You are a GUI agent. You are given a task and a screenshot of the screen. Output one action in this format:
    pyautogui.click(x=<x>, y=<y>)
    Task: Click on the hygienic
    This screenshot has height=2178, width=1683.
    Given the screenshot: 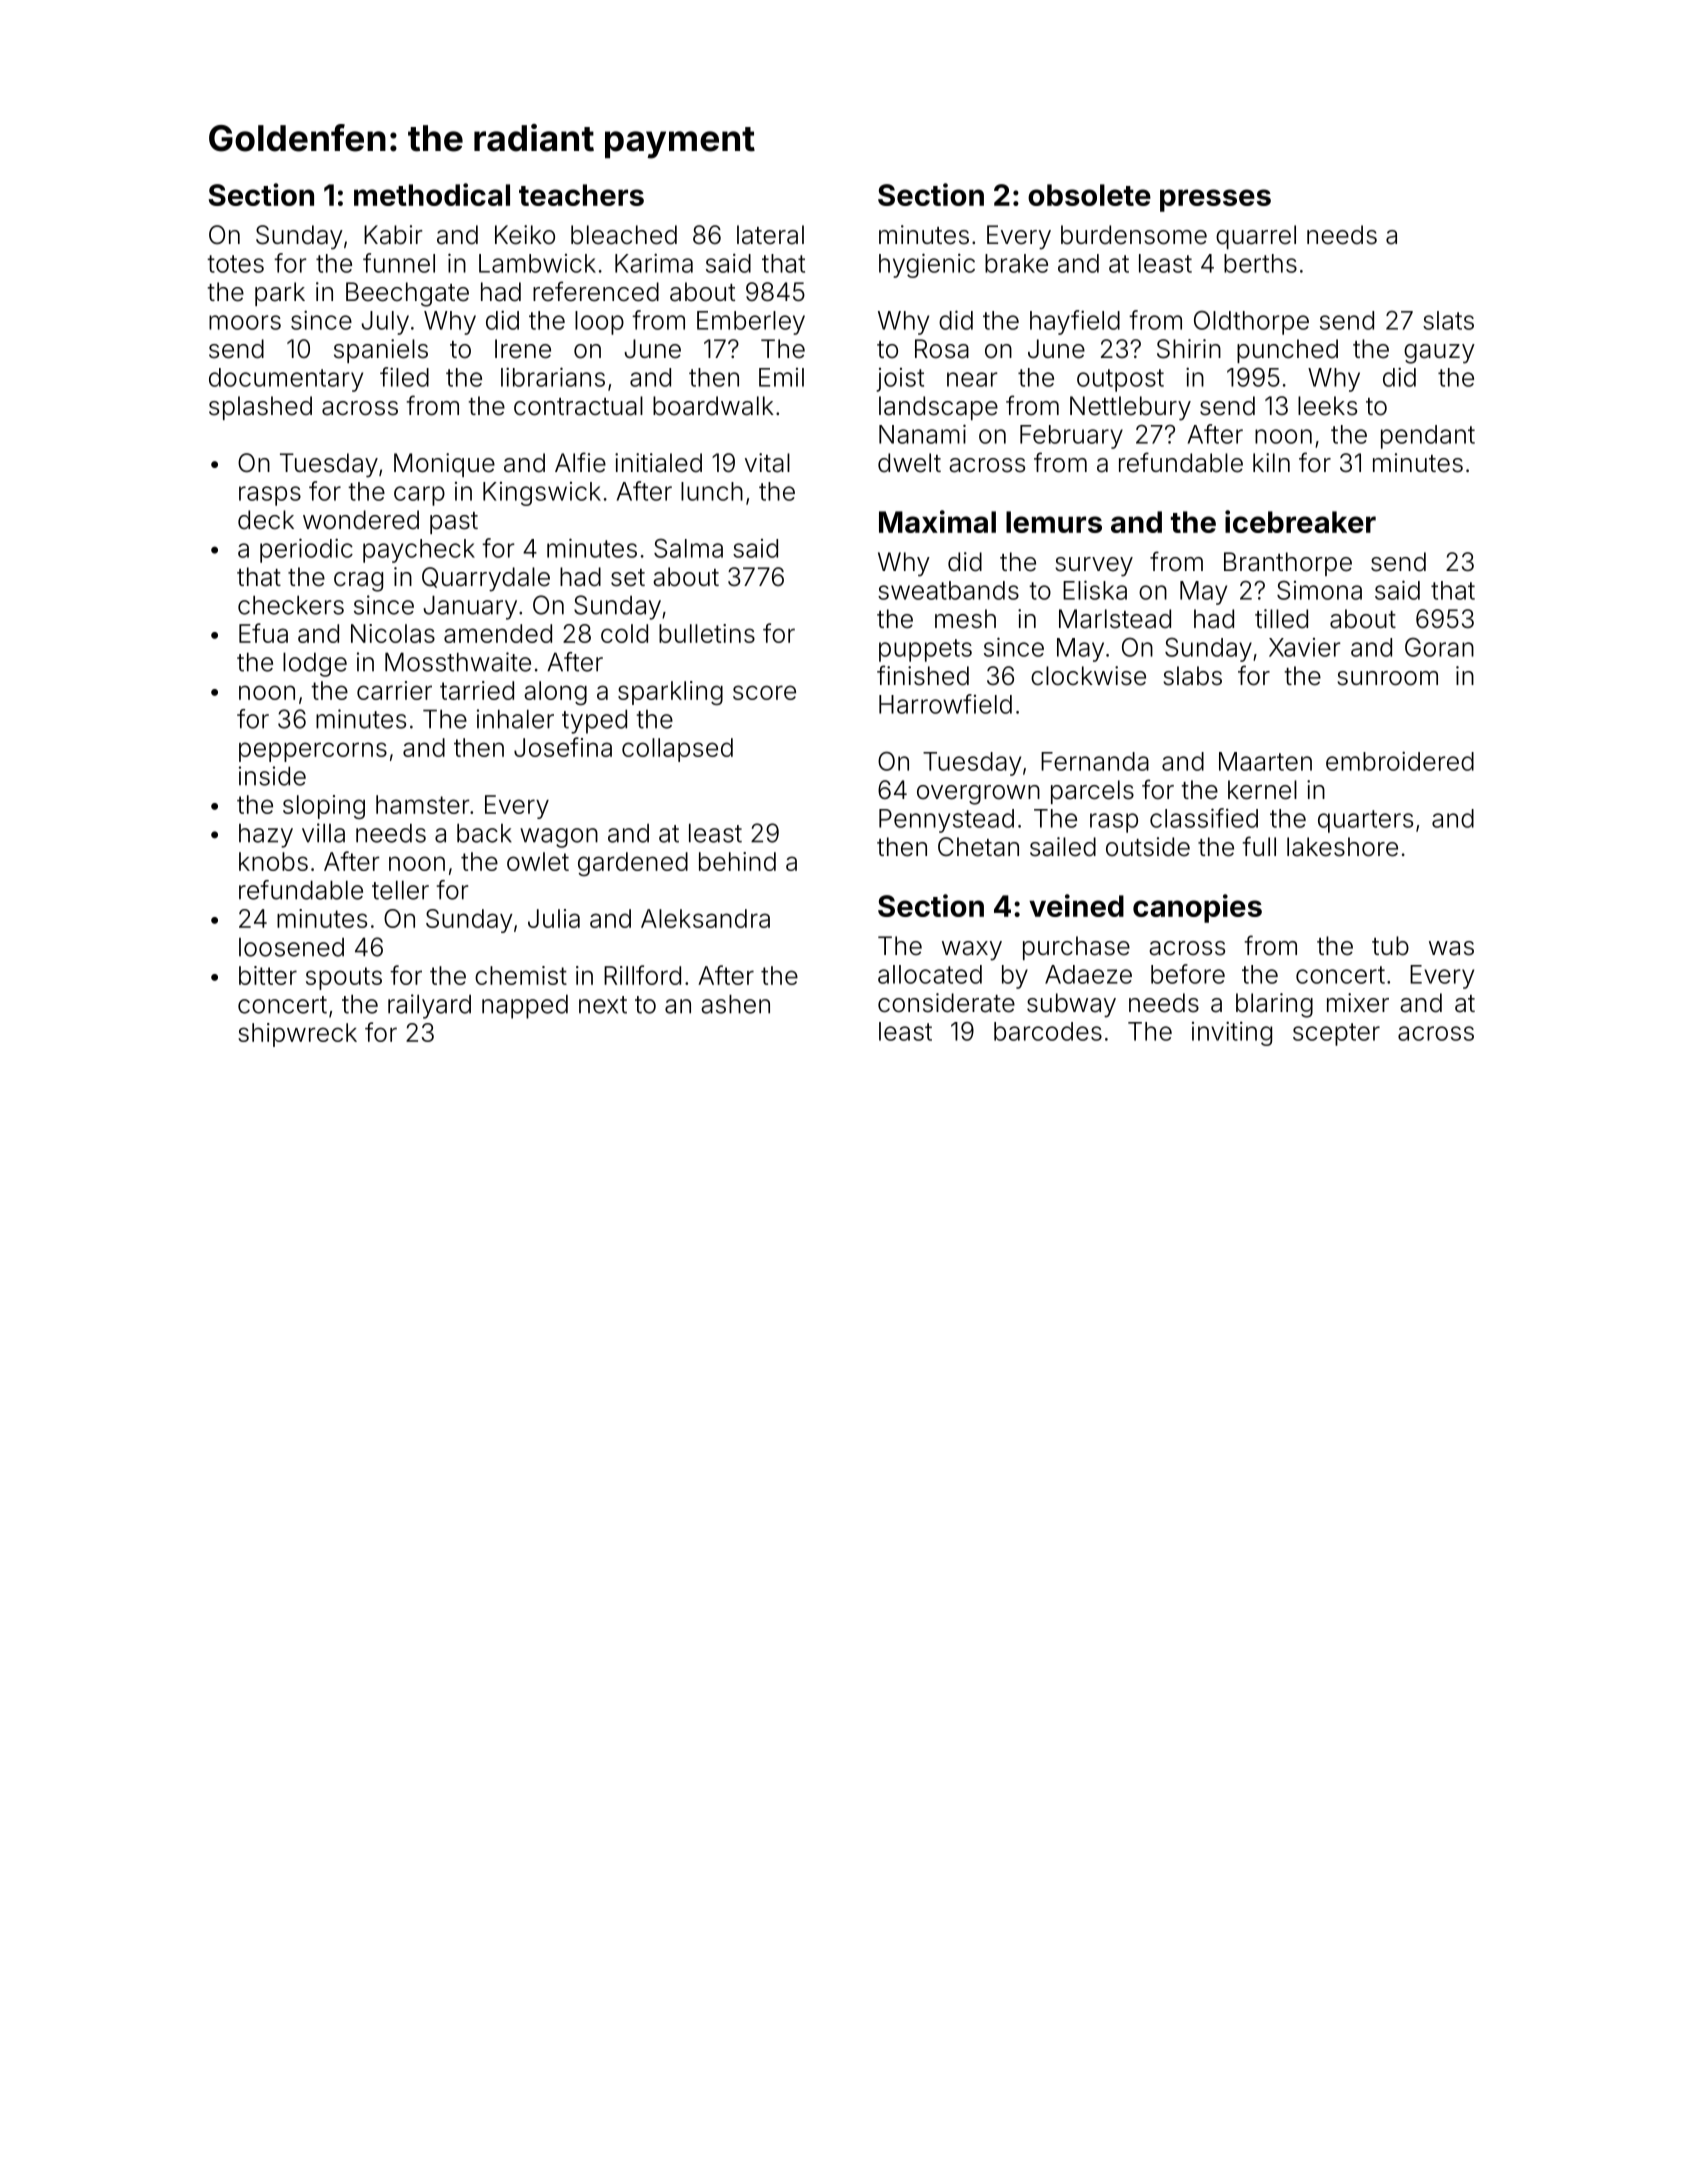 What is the action you would take?
    pyautogui.click(x=927, y=265)
